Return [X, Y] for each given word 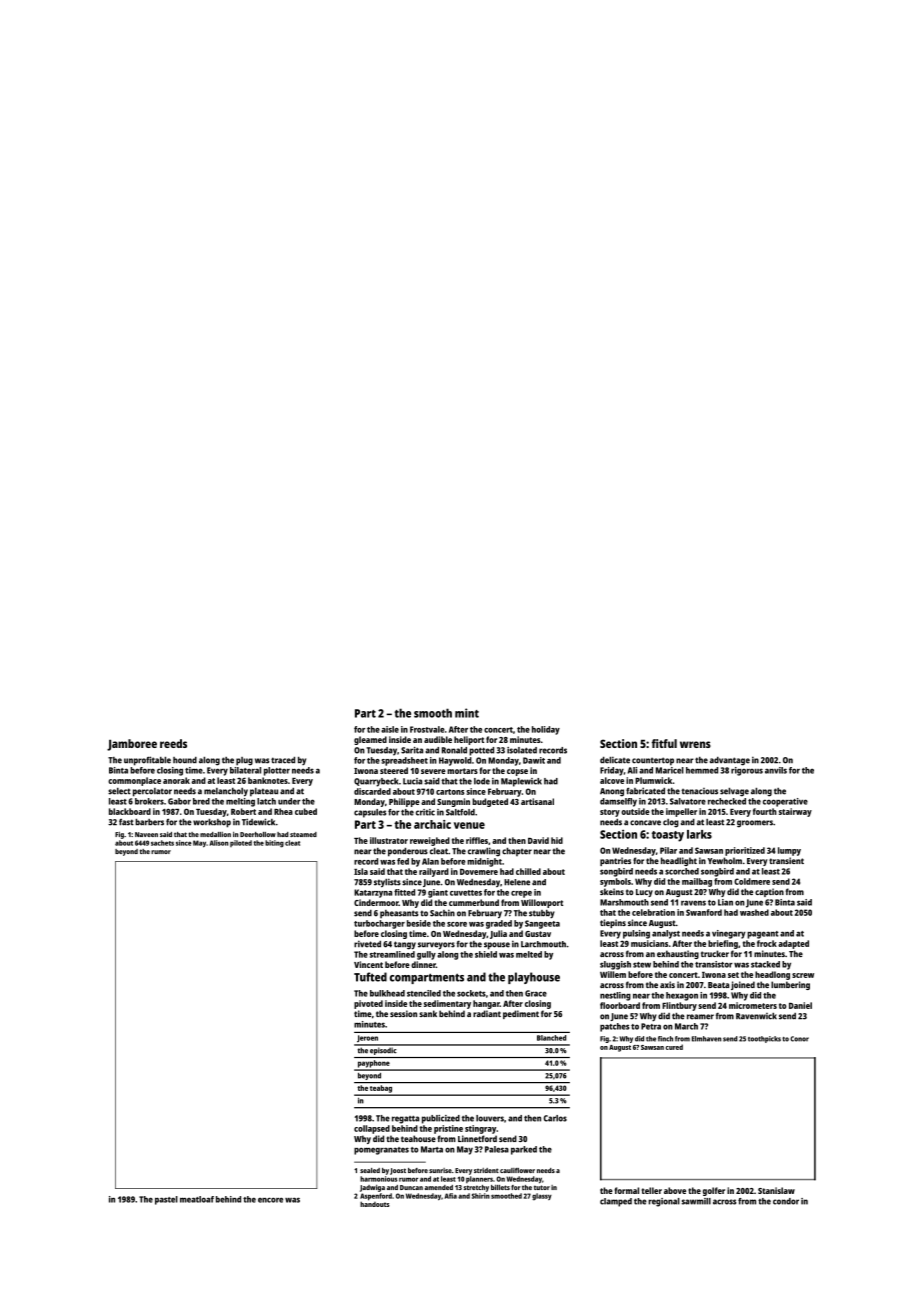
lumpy [789, 851]
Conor [799, 1039]
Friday [612, 771]
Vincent [368, 964]
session [403, 1013]
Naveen [146, 834]
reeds [173, 743]
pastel [166, 1200]
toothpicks [764, 1039]
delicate [615, 760]
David [538, 840]
